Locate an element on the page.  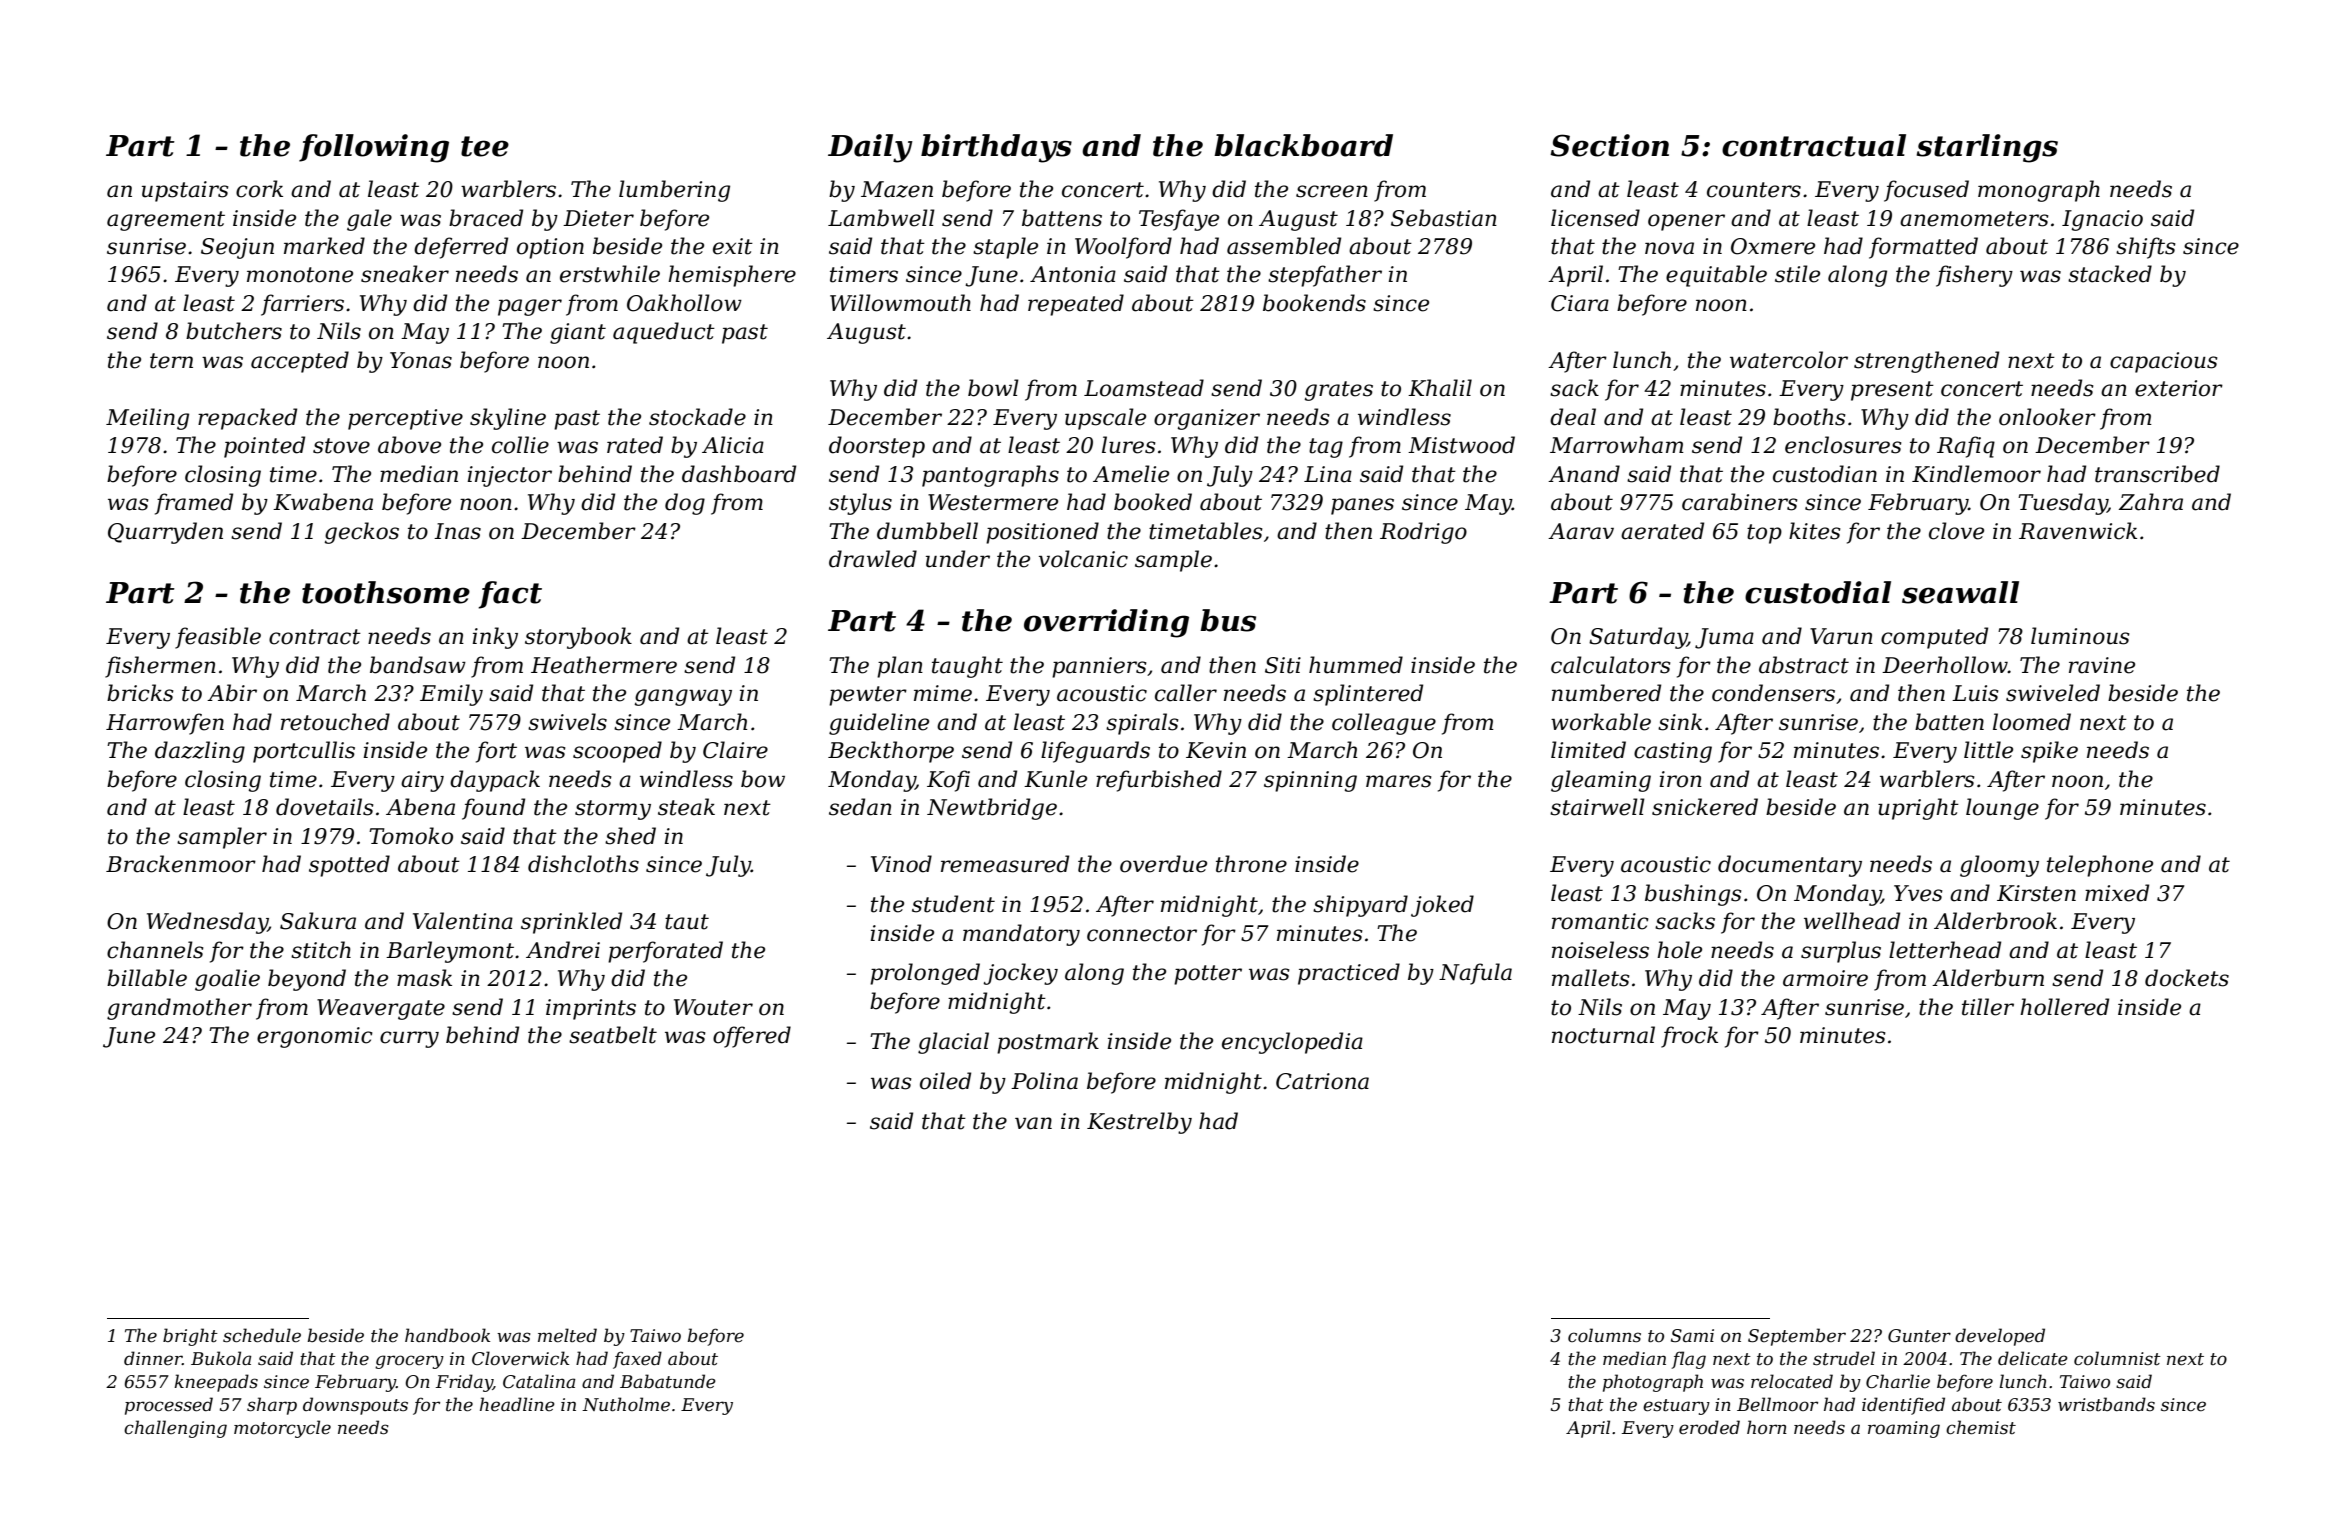
Amelie is located at coordinates (1131, 474).
